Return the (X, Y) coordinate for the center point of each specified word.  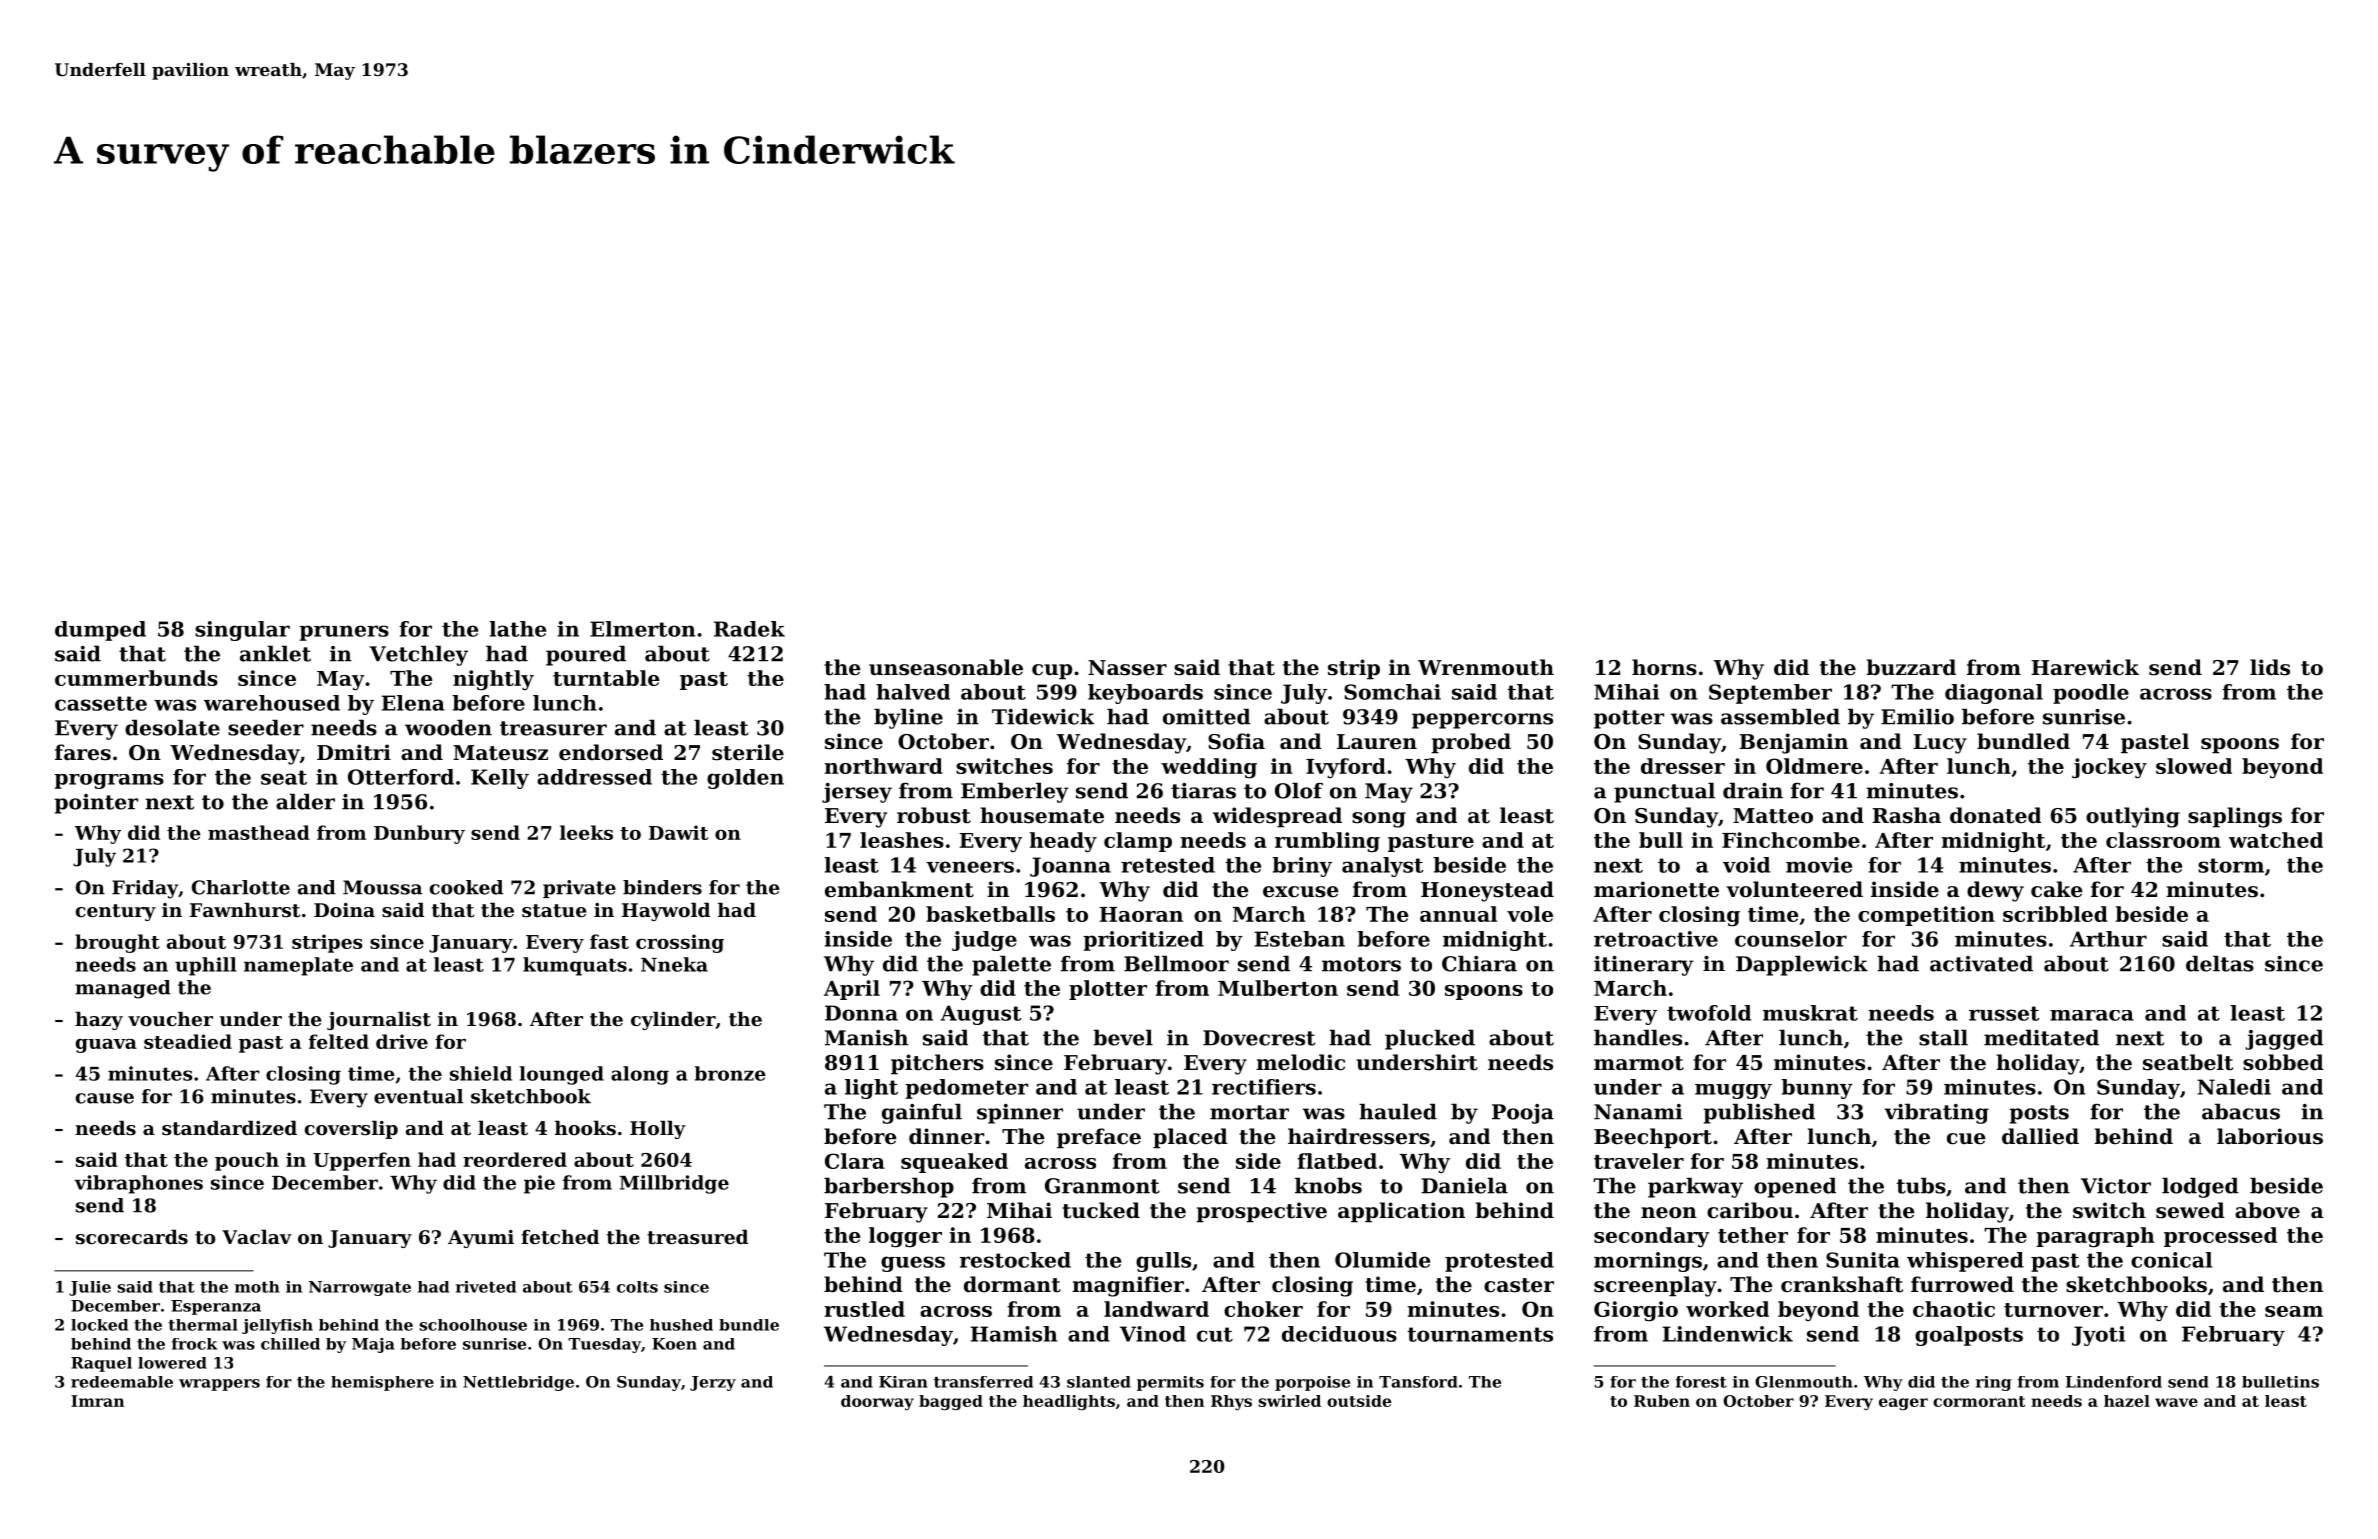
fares (83, 752)
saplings (2235, 817)
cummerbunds (136, 678)
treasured (697, 1237)
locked (99, 1325)
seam (2294, 1311)
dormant (1012, 1284)
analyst (1382, 867)
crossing (680, 943)
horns (1664, 667)
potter (1629, 719)
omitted (1207, 716)
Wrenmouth (1486, 667)
